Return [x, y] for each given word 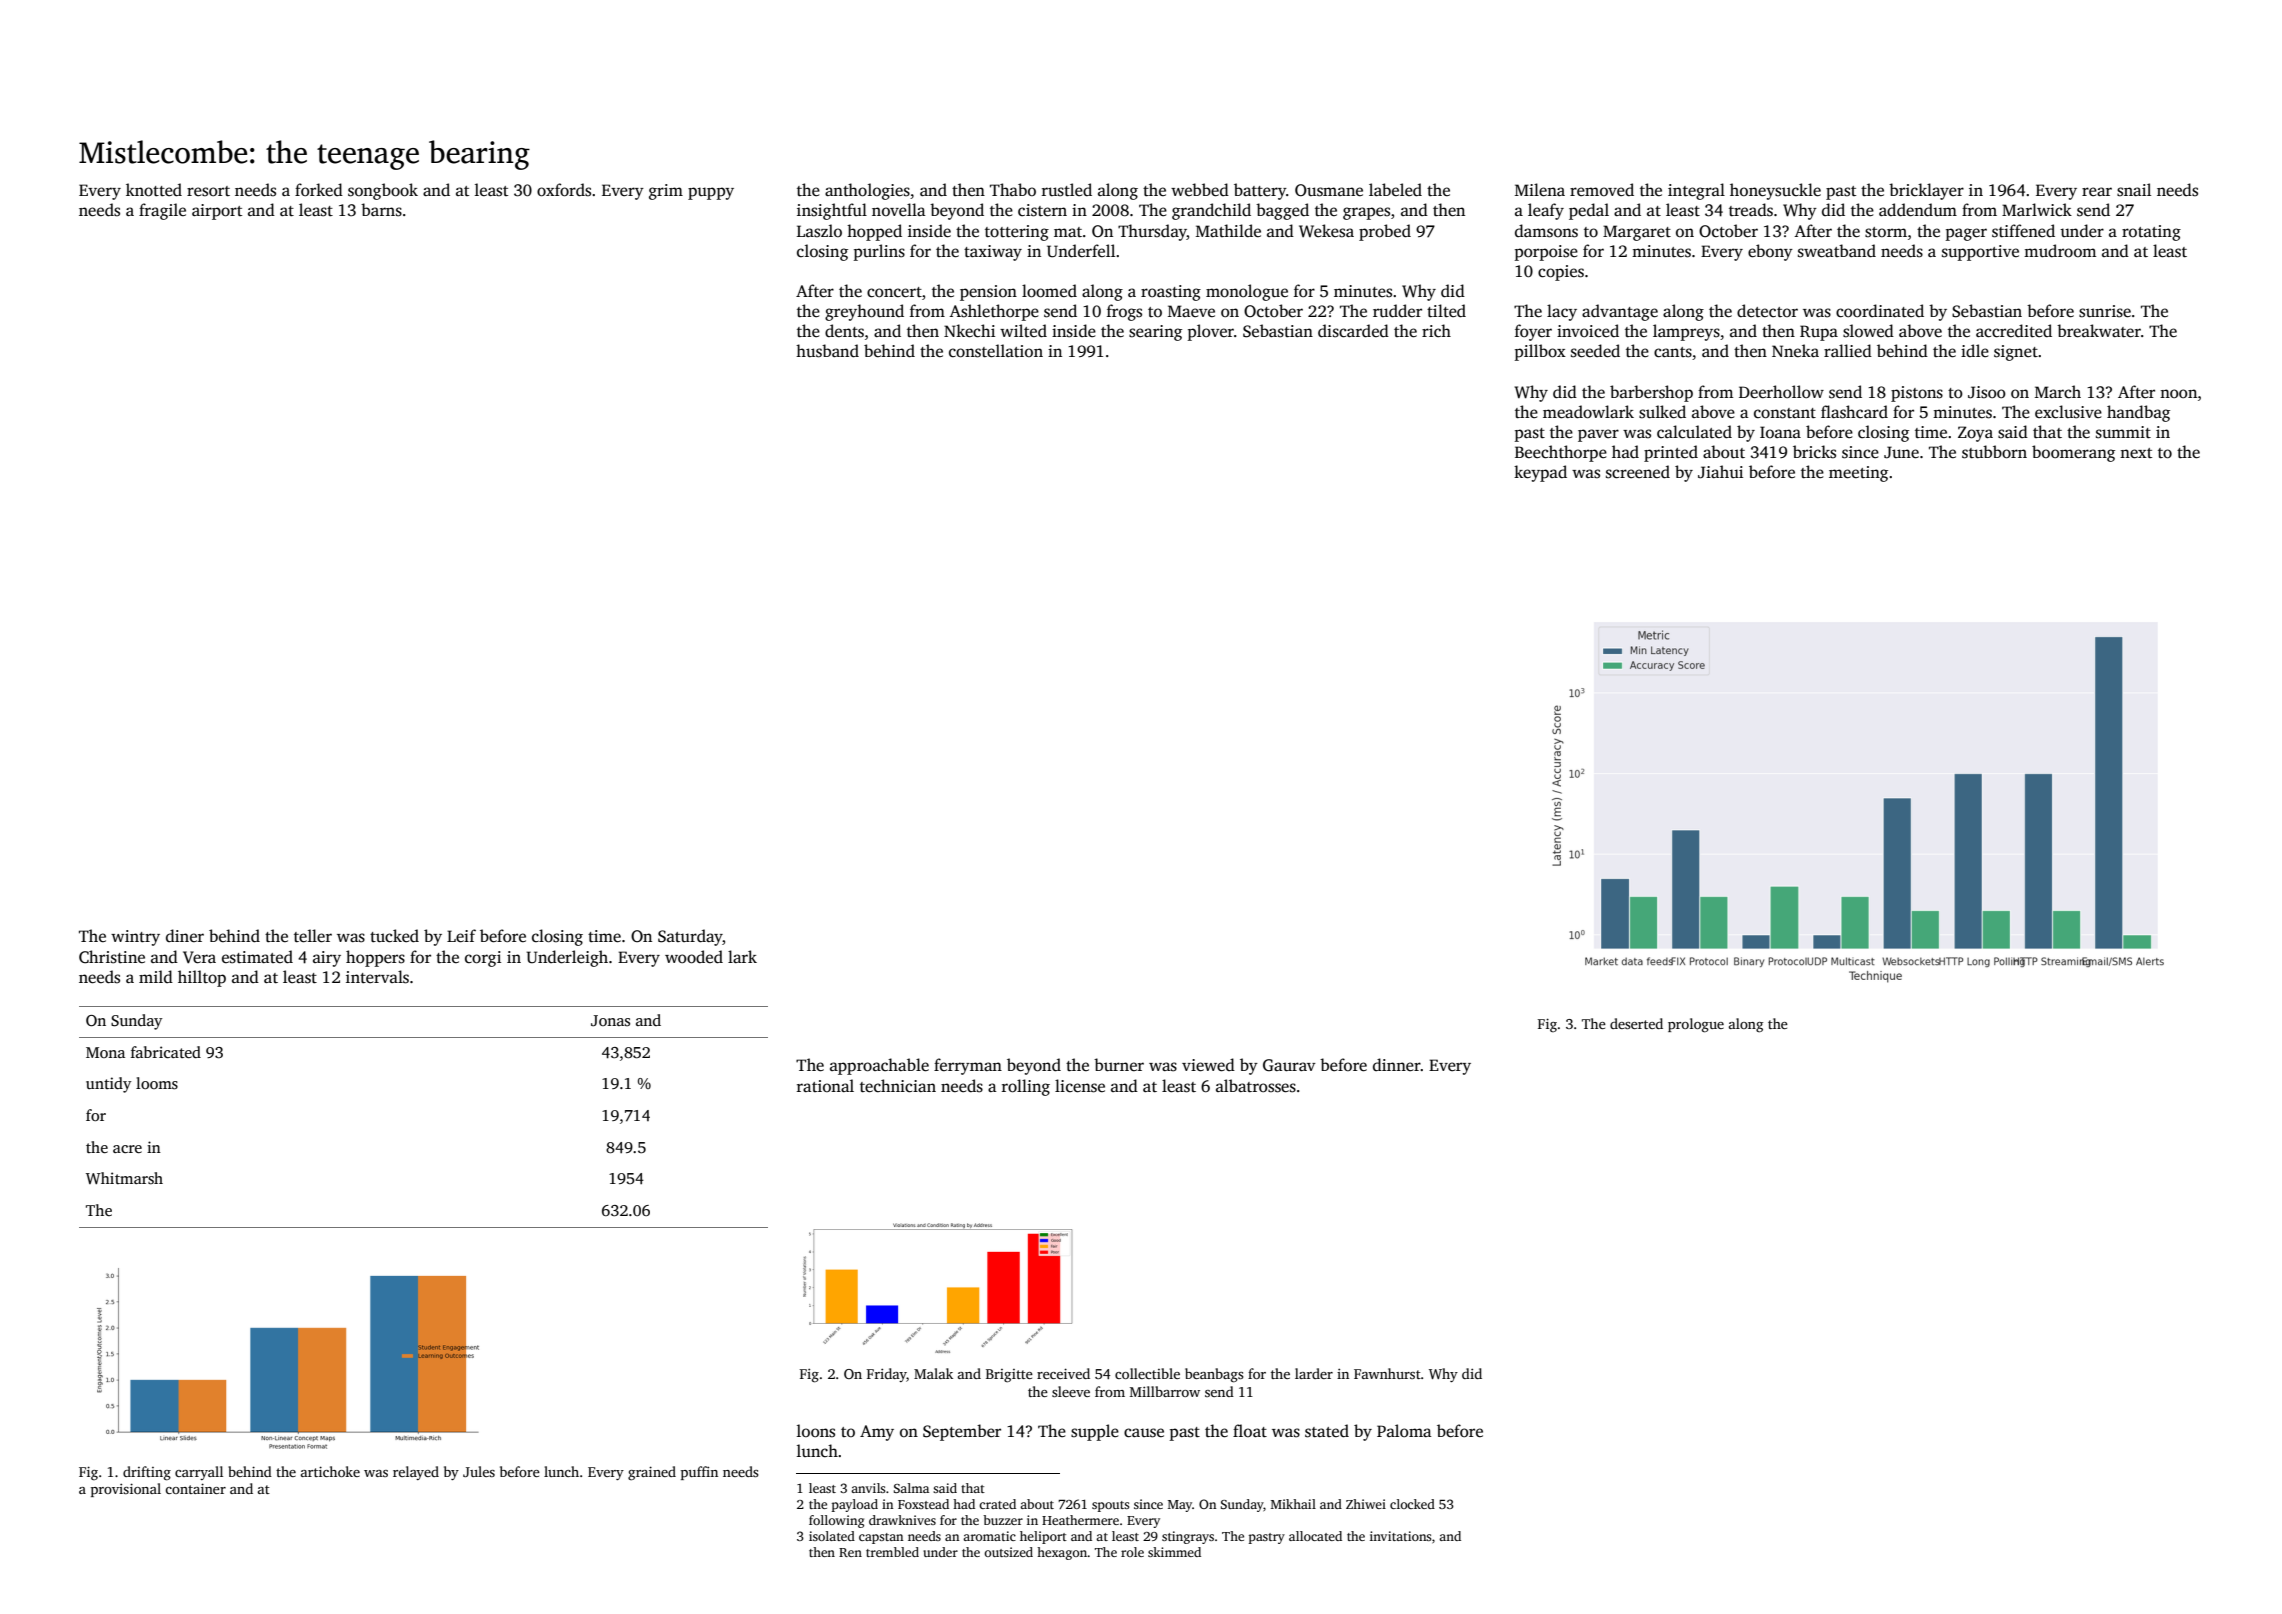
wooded [694, 957]
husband [827, 351]
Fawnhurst [1387, 1373]
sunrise [2105, 311]
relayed [416, 1473]
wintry [135, 938]
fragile [162, 211]
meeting [1858, 474]
